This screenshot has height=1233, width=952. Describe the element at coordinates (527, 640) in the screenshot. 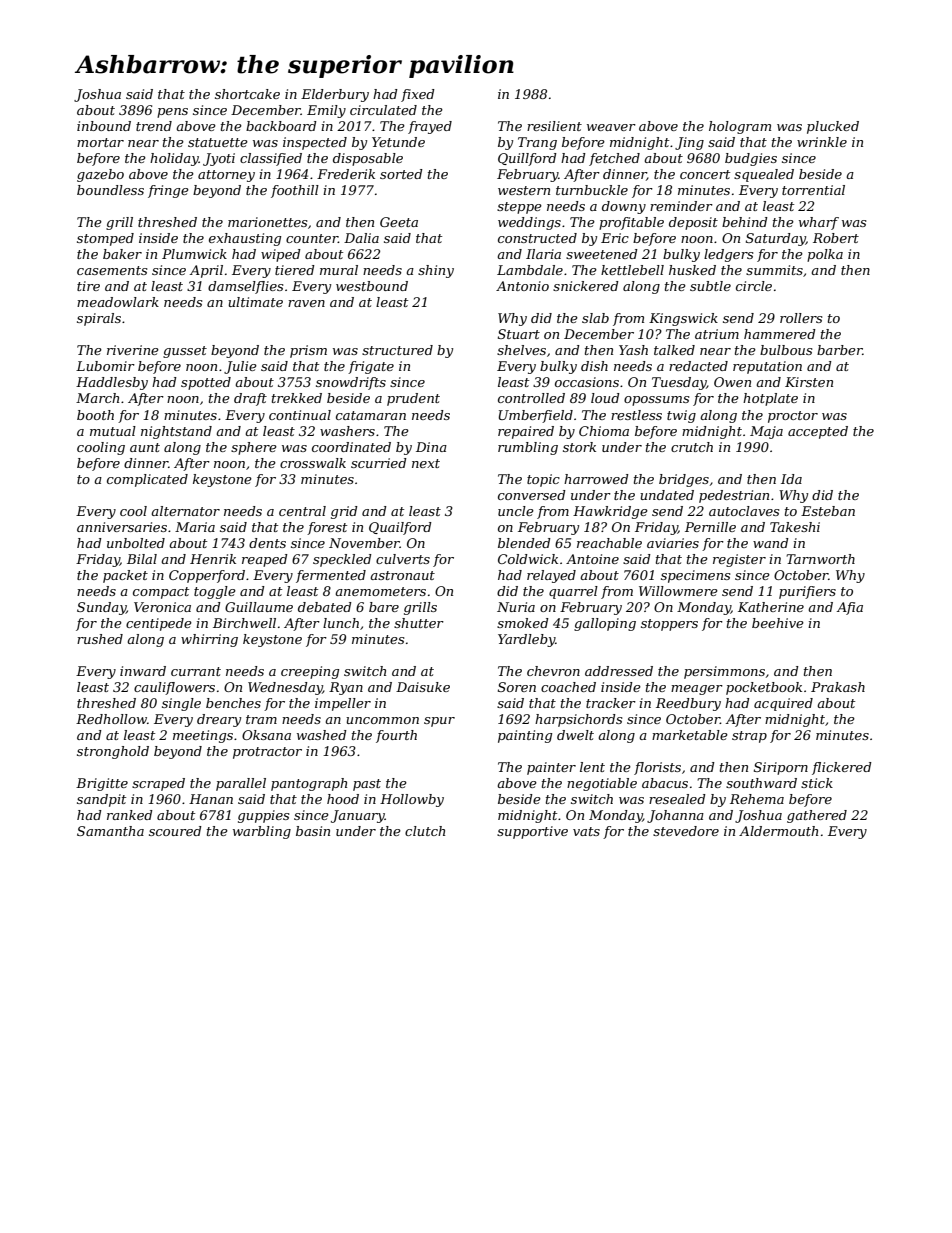

I see `Yardleby` at that location.
